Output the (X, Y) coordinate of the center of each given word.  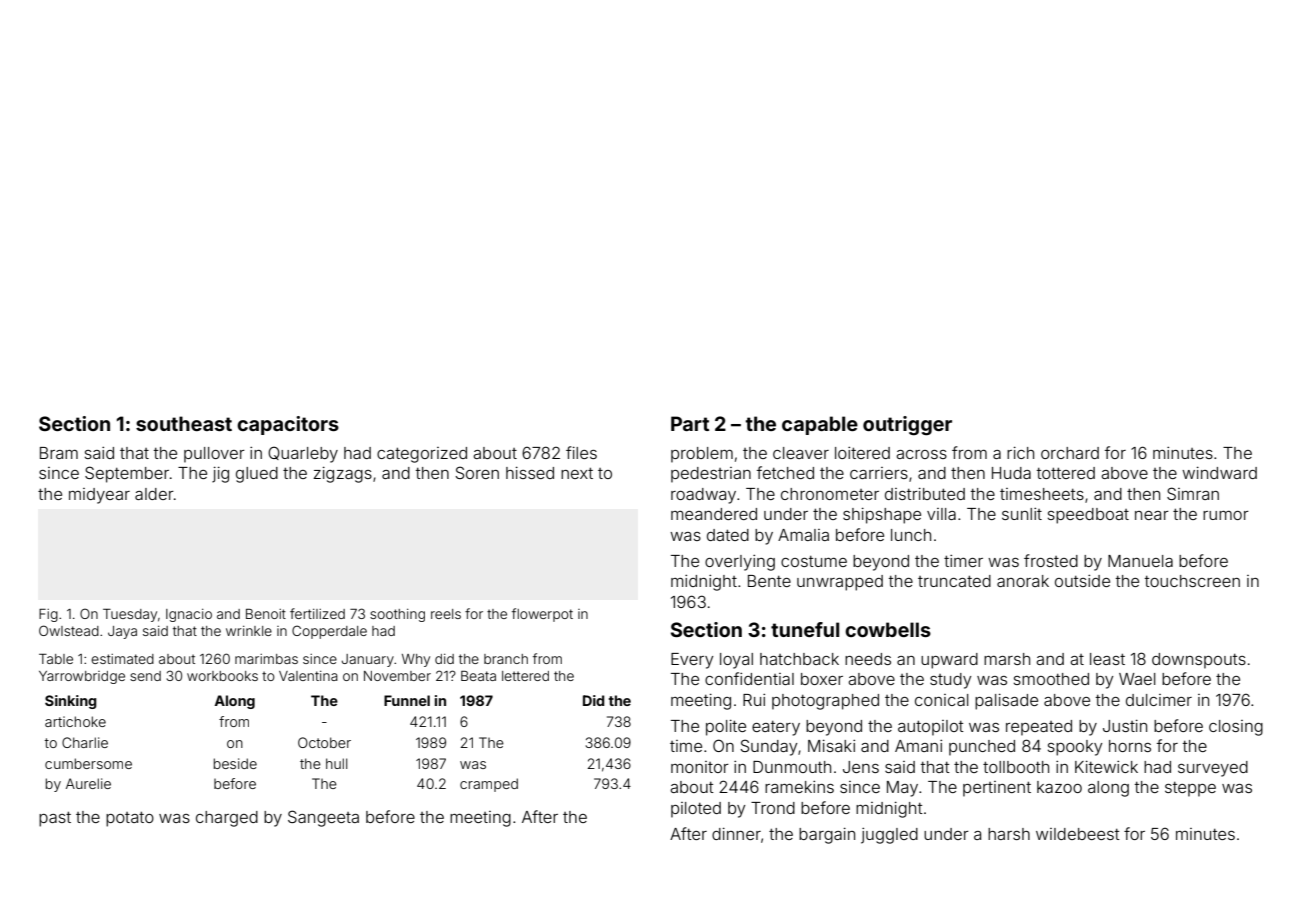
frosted (1051, 560)
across (921, 454)
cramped (489, 785)
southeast (184, 423)
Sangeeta (323, 818)
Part (690, 423)
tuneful (805, 629)
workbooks (222, 676)
